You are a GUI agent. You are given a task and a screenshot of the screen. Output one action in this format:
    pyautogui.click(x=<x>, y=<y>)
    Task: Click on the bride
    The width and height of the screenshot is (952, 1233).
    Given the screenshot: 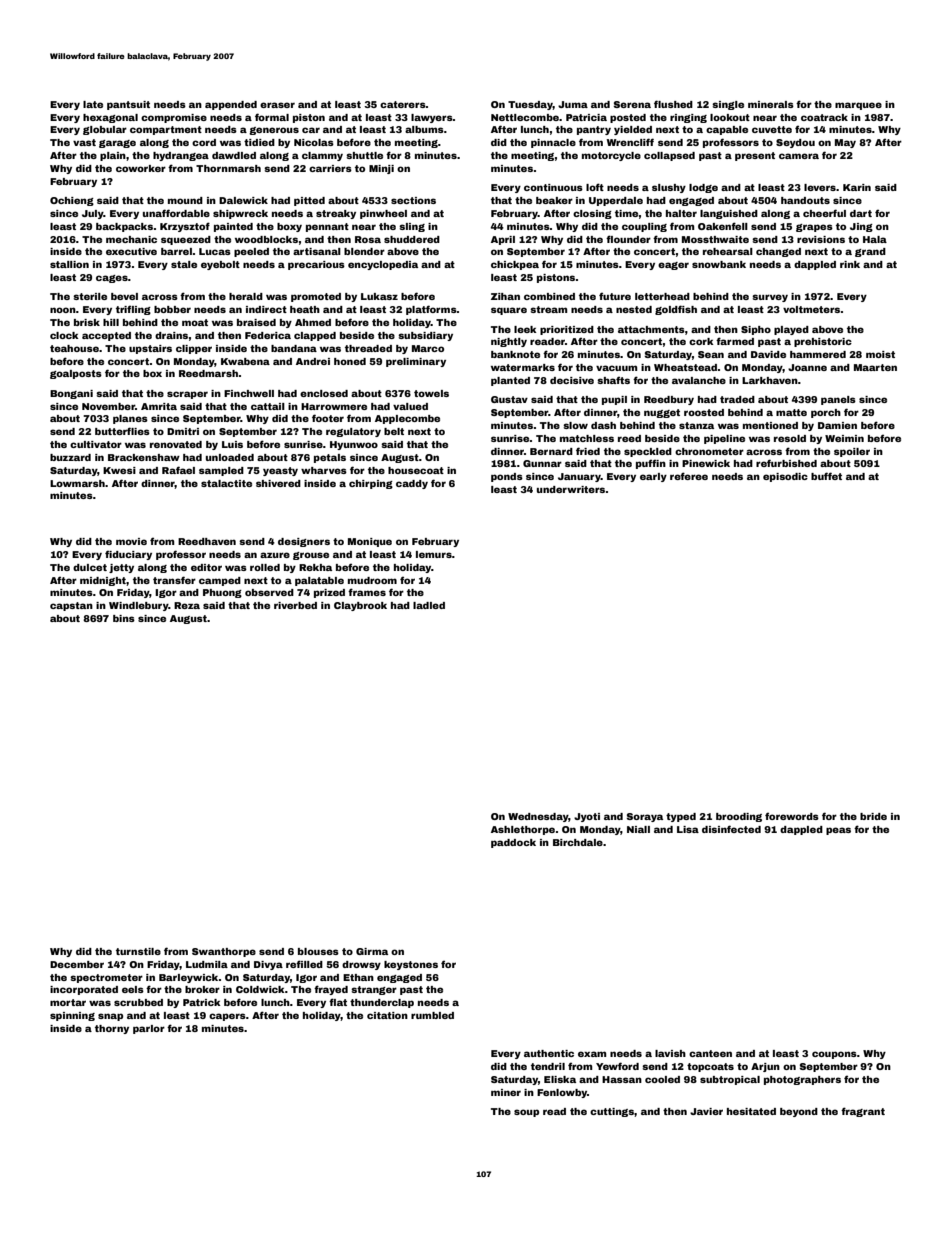 What is the action you would take?
    pyautogui.click(x=873, y=816)
